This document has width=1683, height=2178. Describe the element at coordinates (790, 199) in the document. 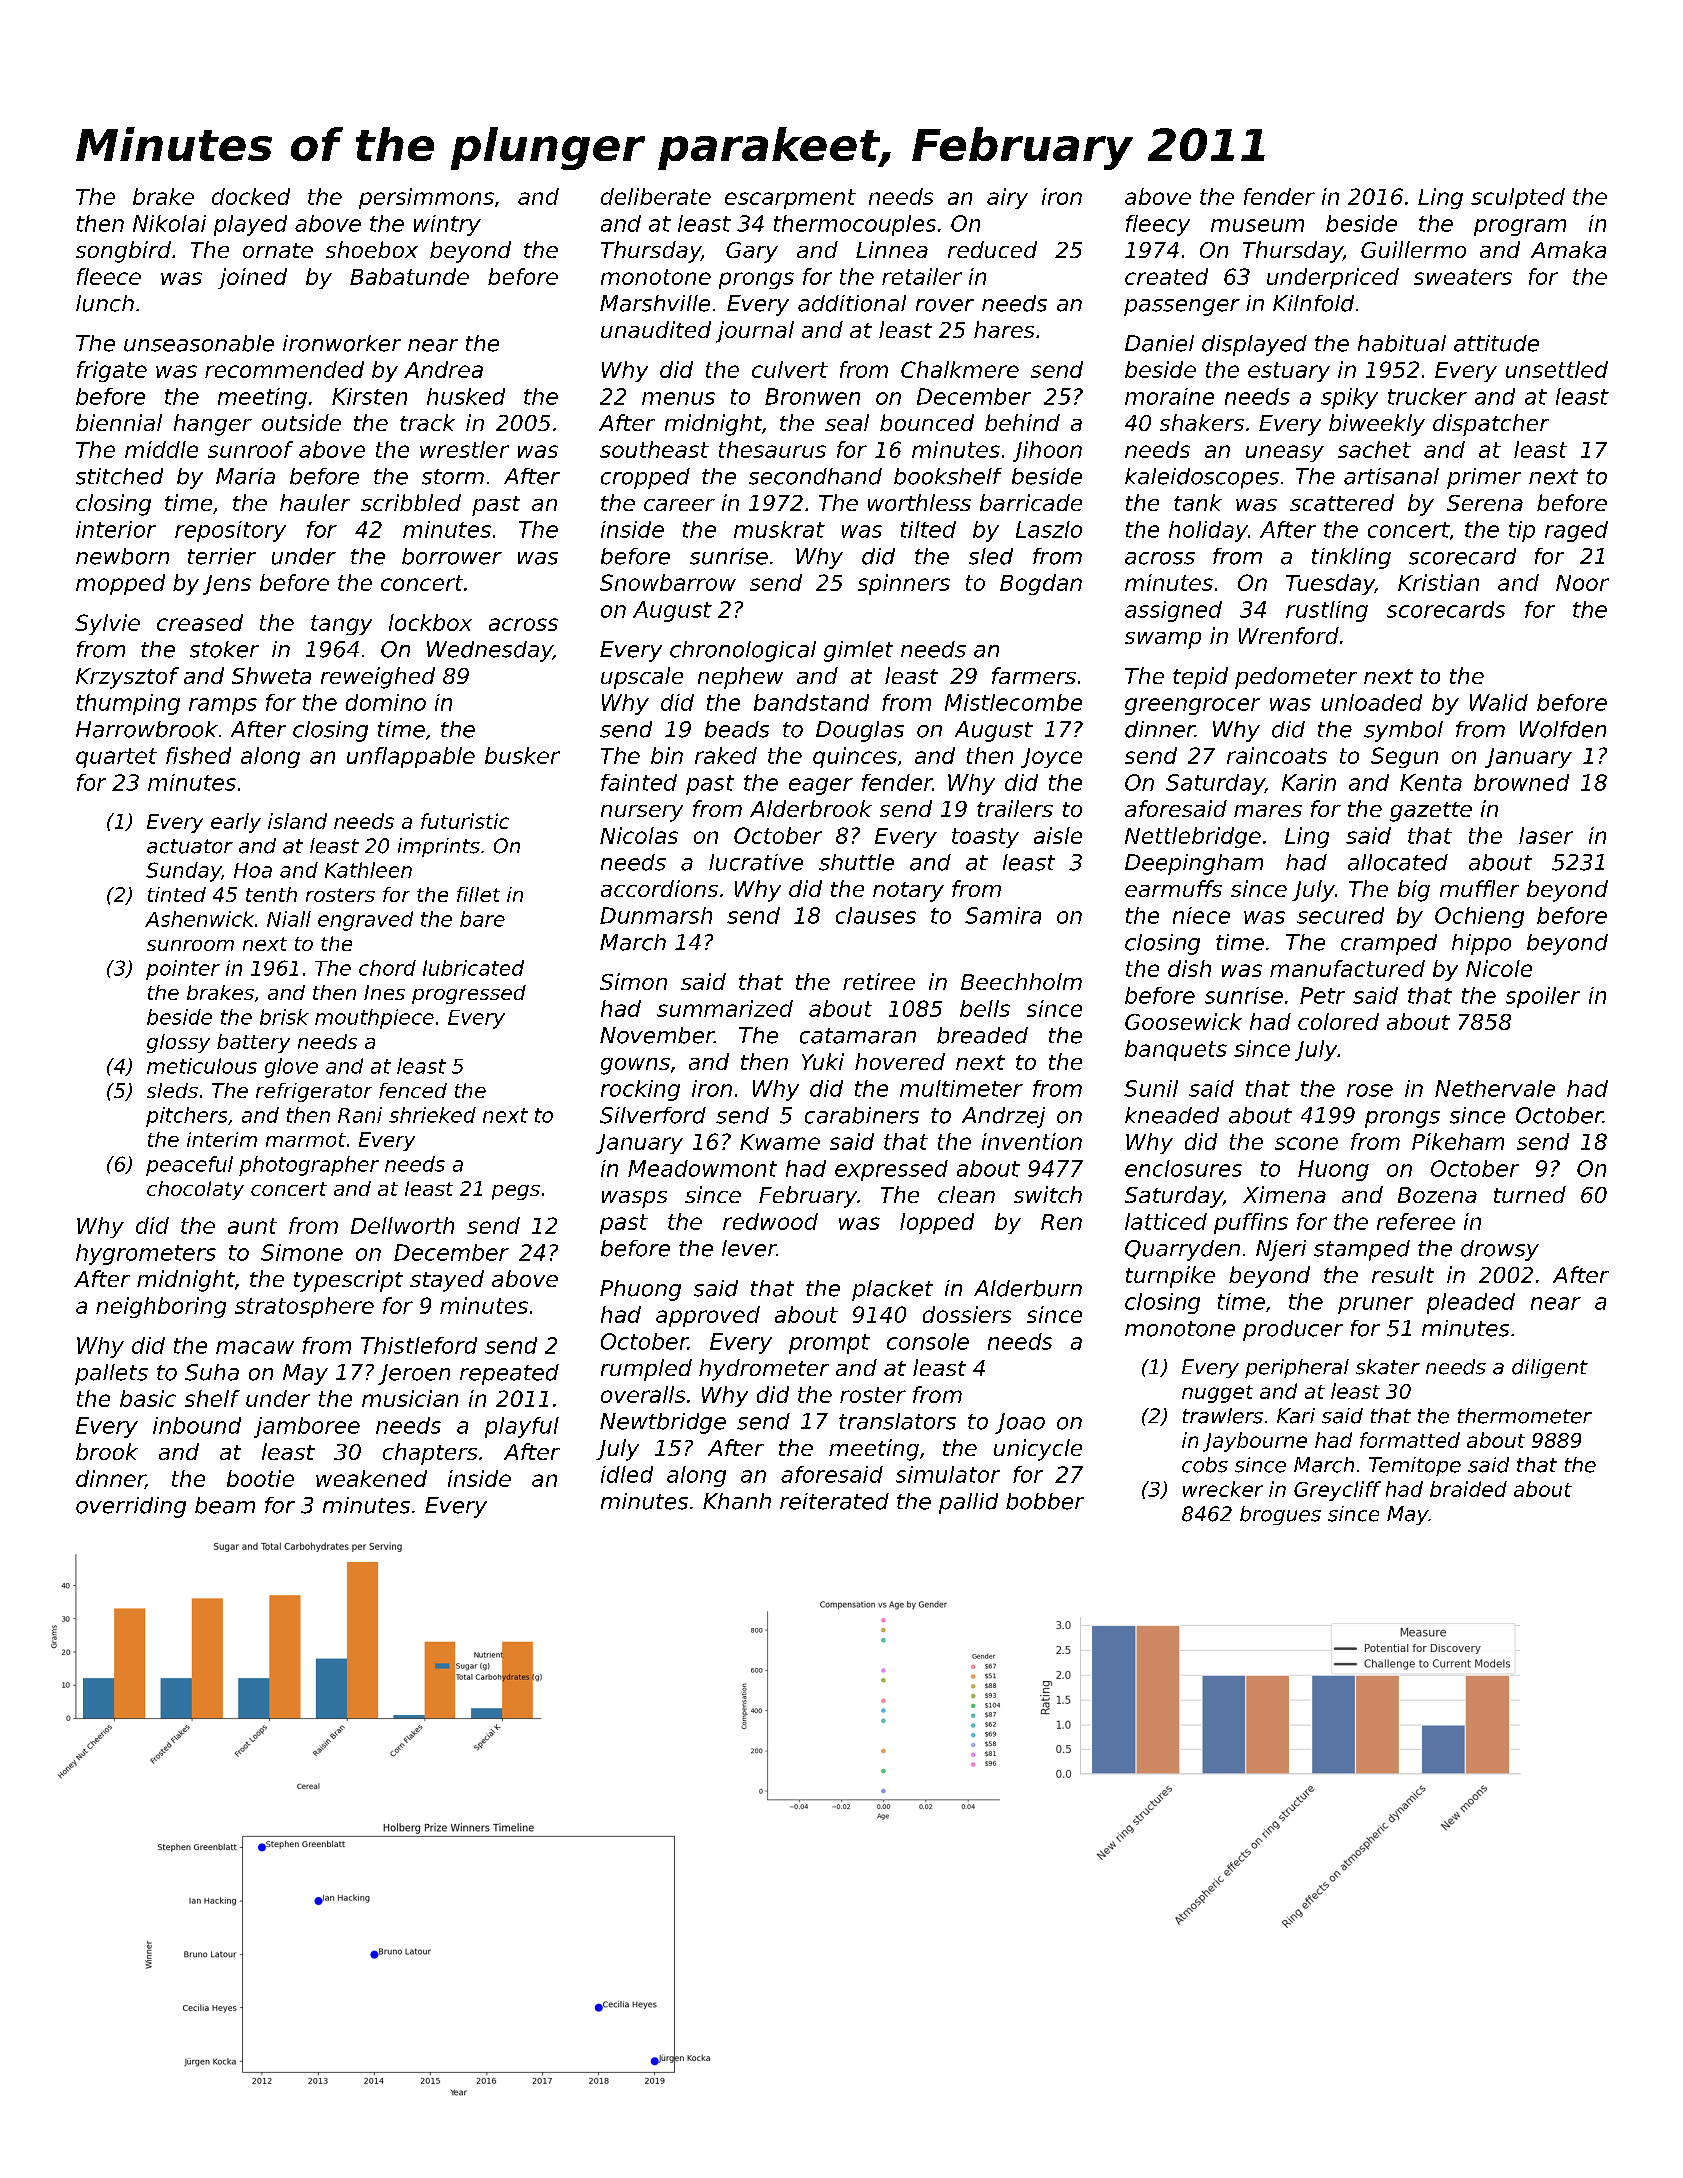

I see `escarpment` at that location.
